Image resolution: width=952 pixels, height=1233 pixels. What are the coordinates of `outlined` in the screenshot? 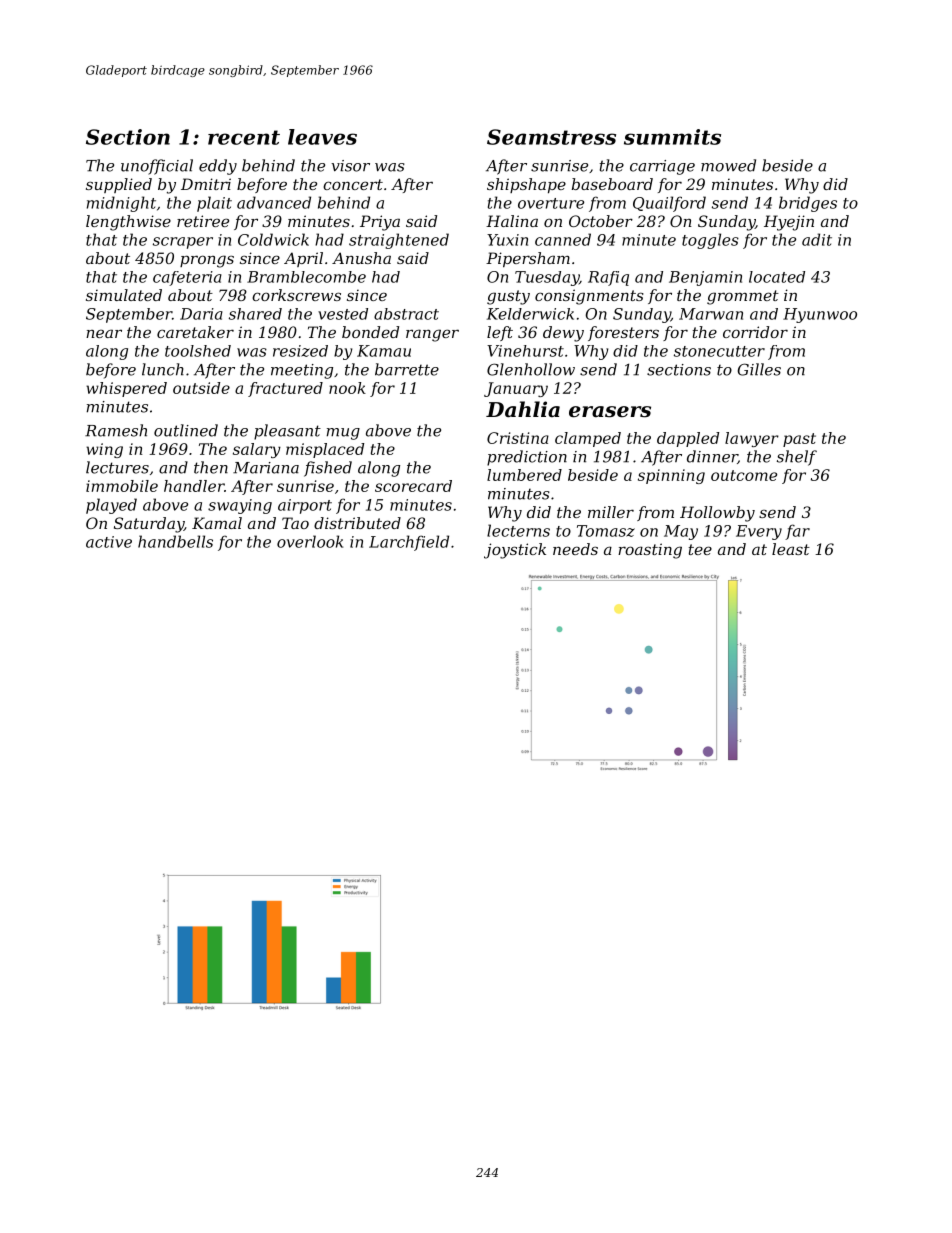 It's located at (186, 430).
